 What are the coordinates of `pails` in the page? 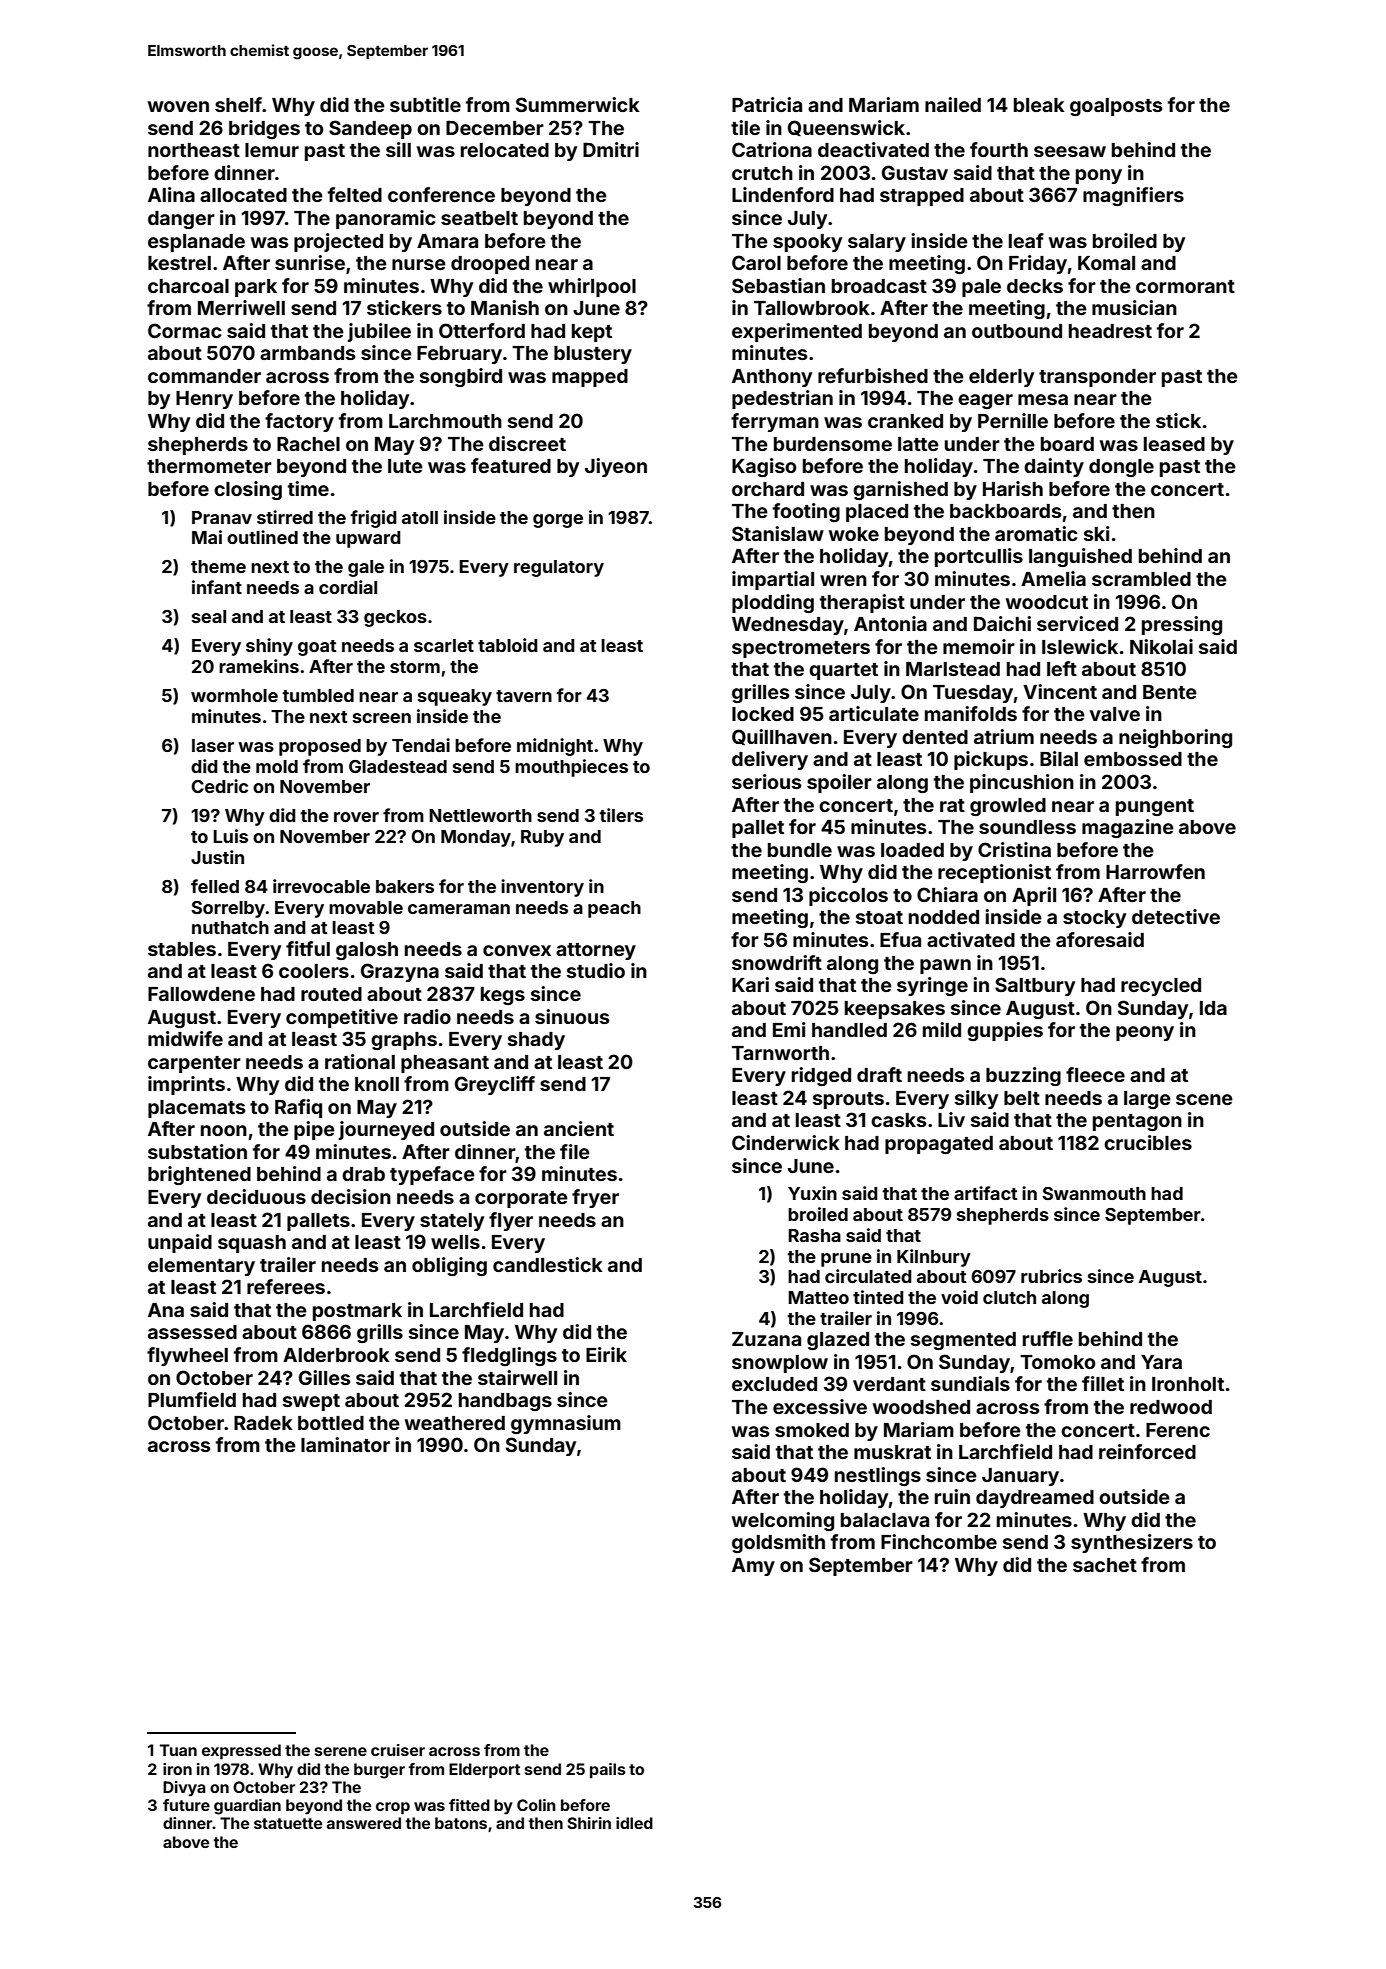 It's located at (608, 1770).
